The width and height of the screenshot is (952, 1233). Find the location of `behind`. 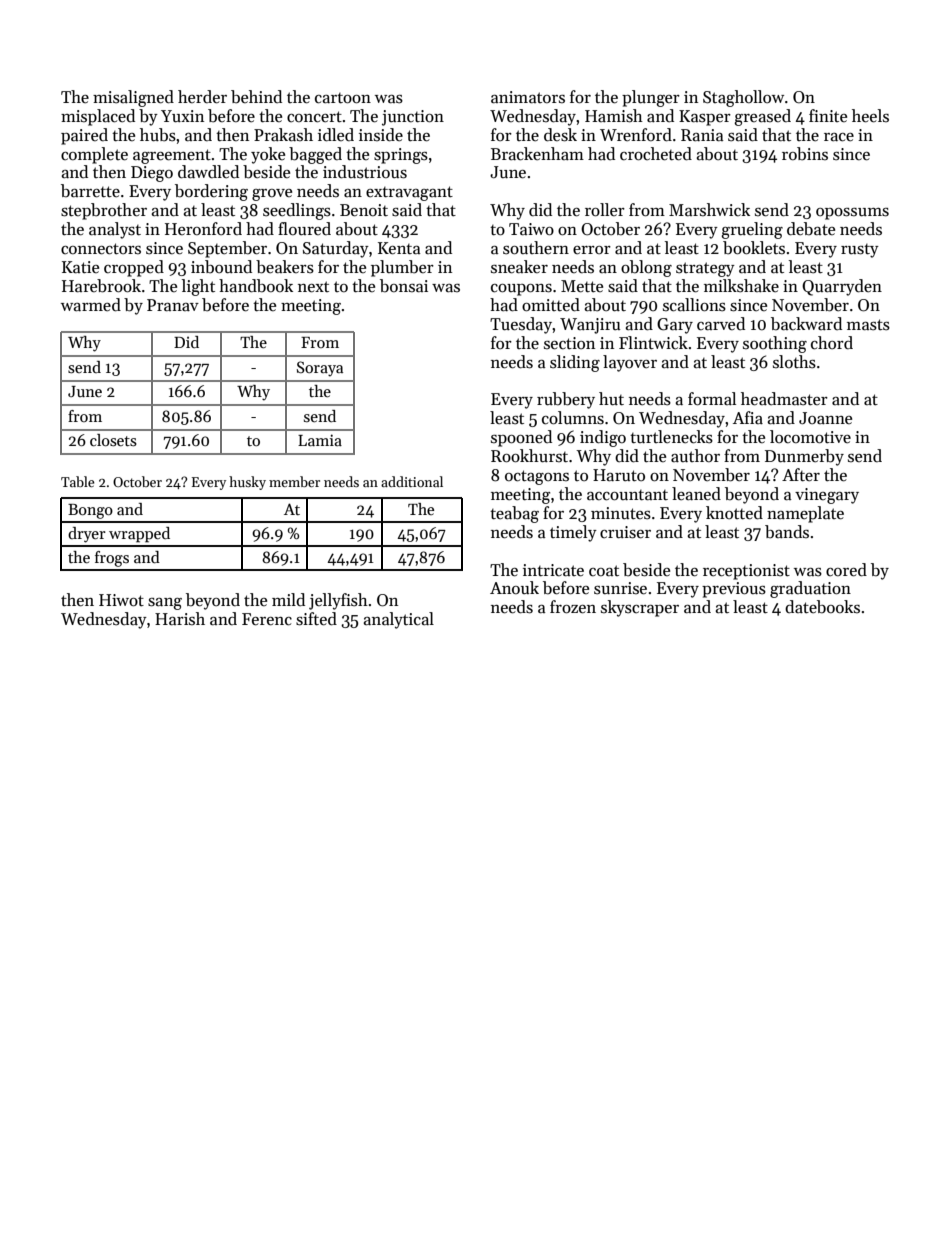

behind is located at coordinates (256, 97).
